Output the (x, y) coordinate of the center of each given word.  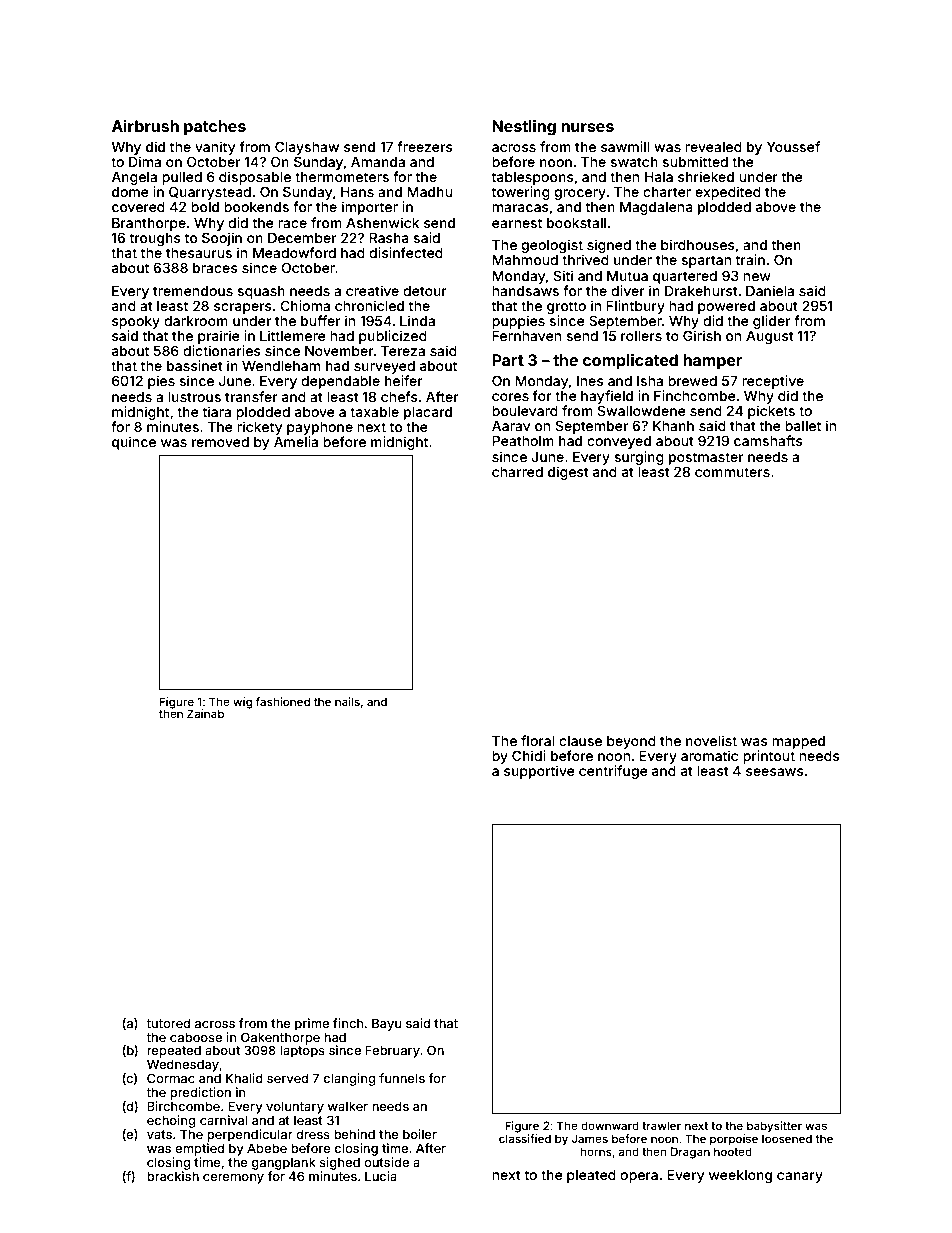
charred (517, 472)
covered (138, 207)
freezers (425, 146)
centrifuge (613, 772)
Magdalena (656, 208)
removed (220, 442)
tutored (168, 1023)
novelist (711, 740)
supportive (539, 772)
